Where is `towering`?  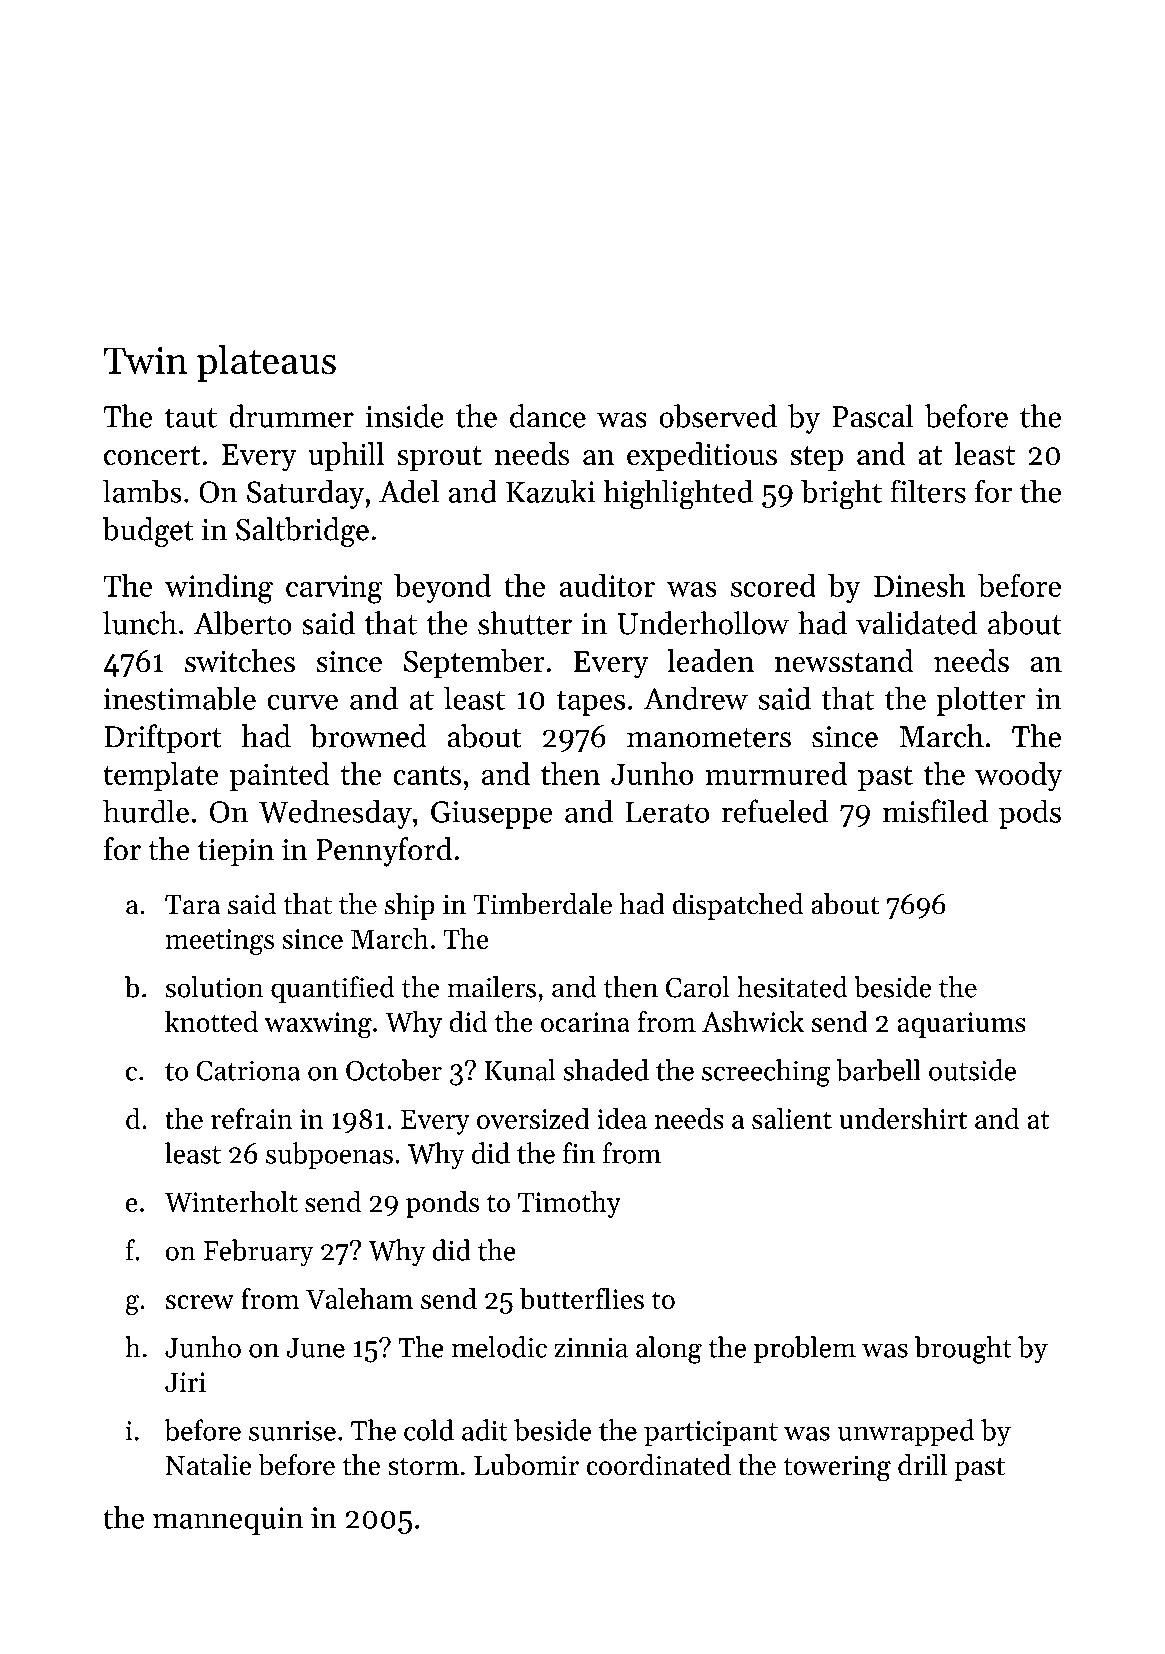
towering is located at coordinates (837, 1468).
